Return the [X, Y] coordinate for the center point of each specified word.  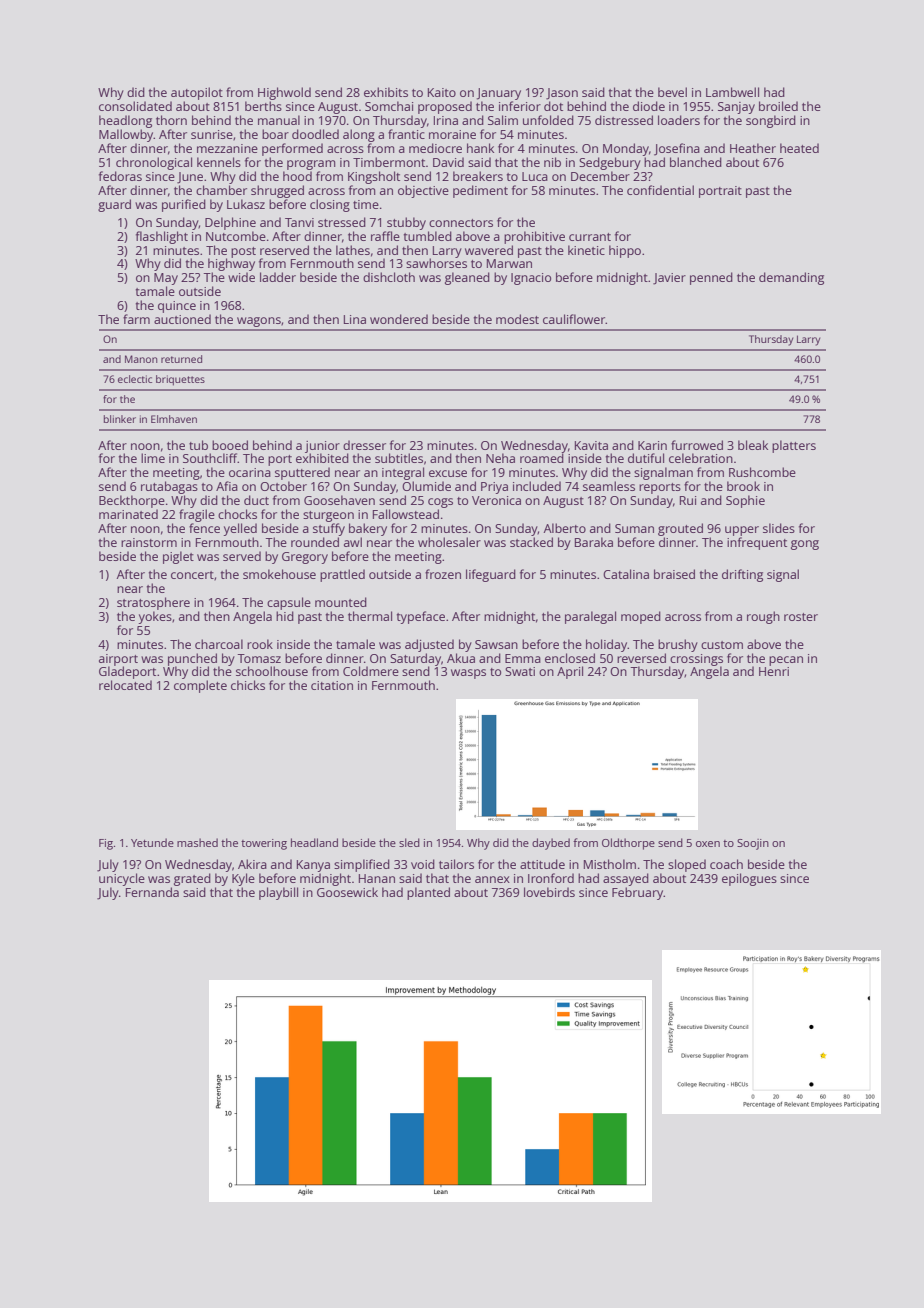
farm [136, 319]
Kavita [591, 445]
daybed [551, 844]
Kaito [442, 92]
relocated [125, 685]
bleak [753, 445]
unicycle [122, 879]
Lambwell [732, 92]
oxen [708, 844]
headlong [125, 121]
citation [332, 685]
